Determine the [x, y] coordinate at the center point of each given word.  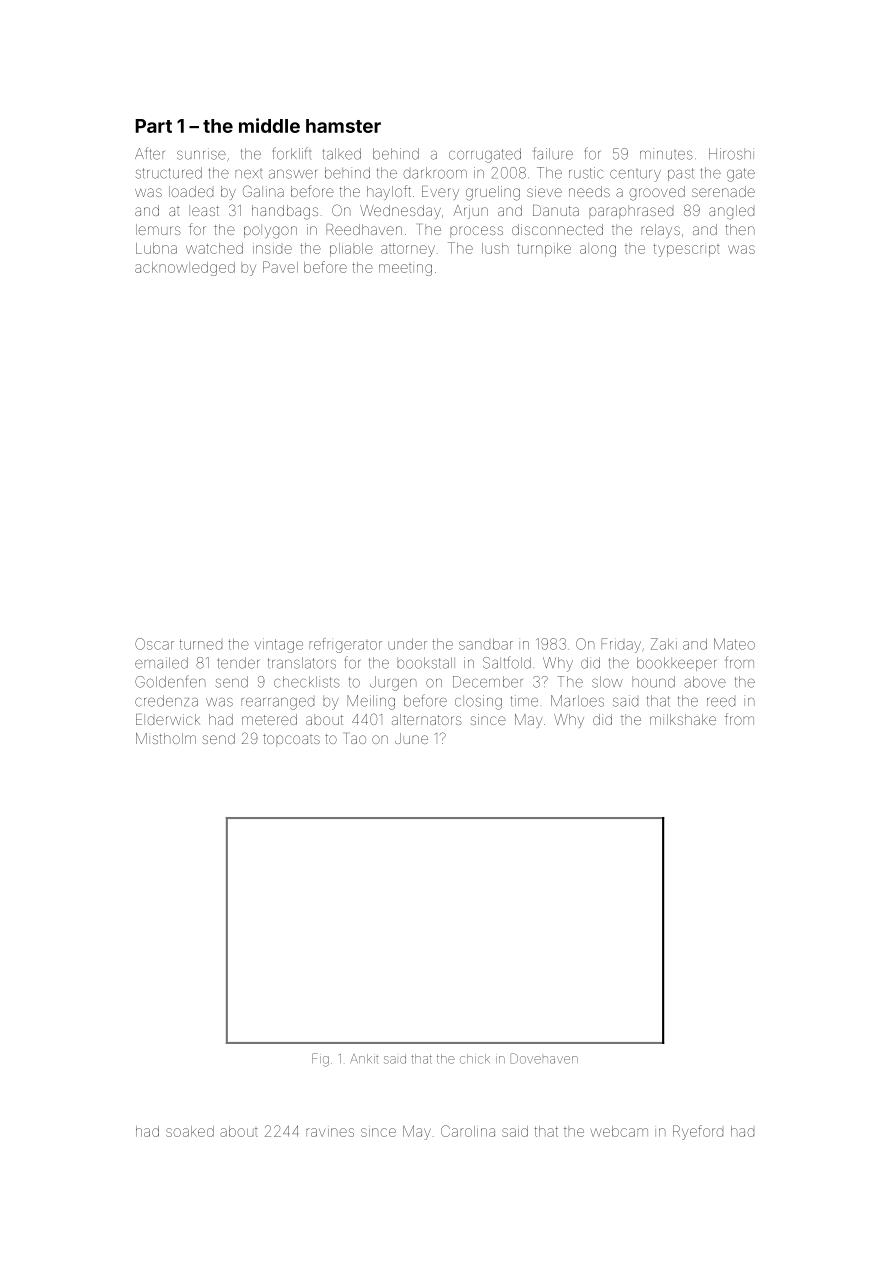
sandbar [486, 644]
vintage [278, 645]
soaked [190, 1131]
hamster [343, 126]
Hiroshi [731, 154]
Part [153, 126]
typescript [687, 250]
